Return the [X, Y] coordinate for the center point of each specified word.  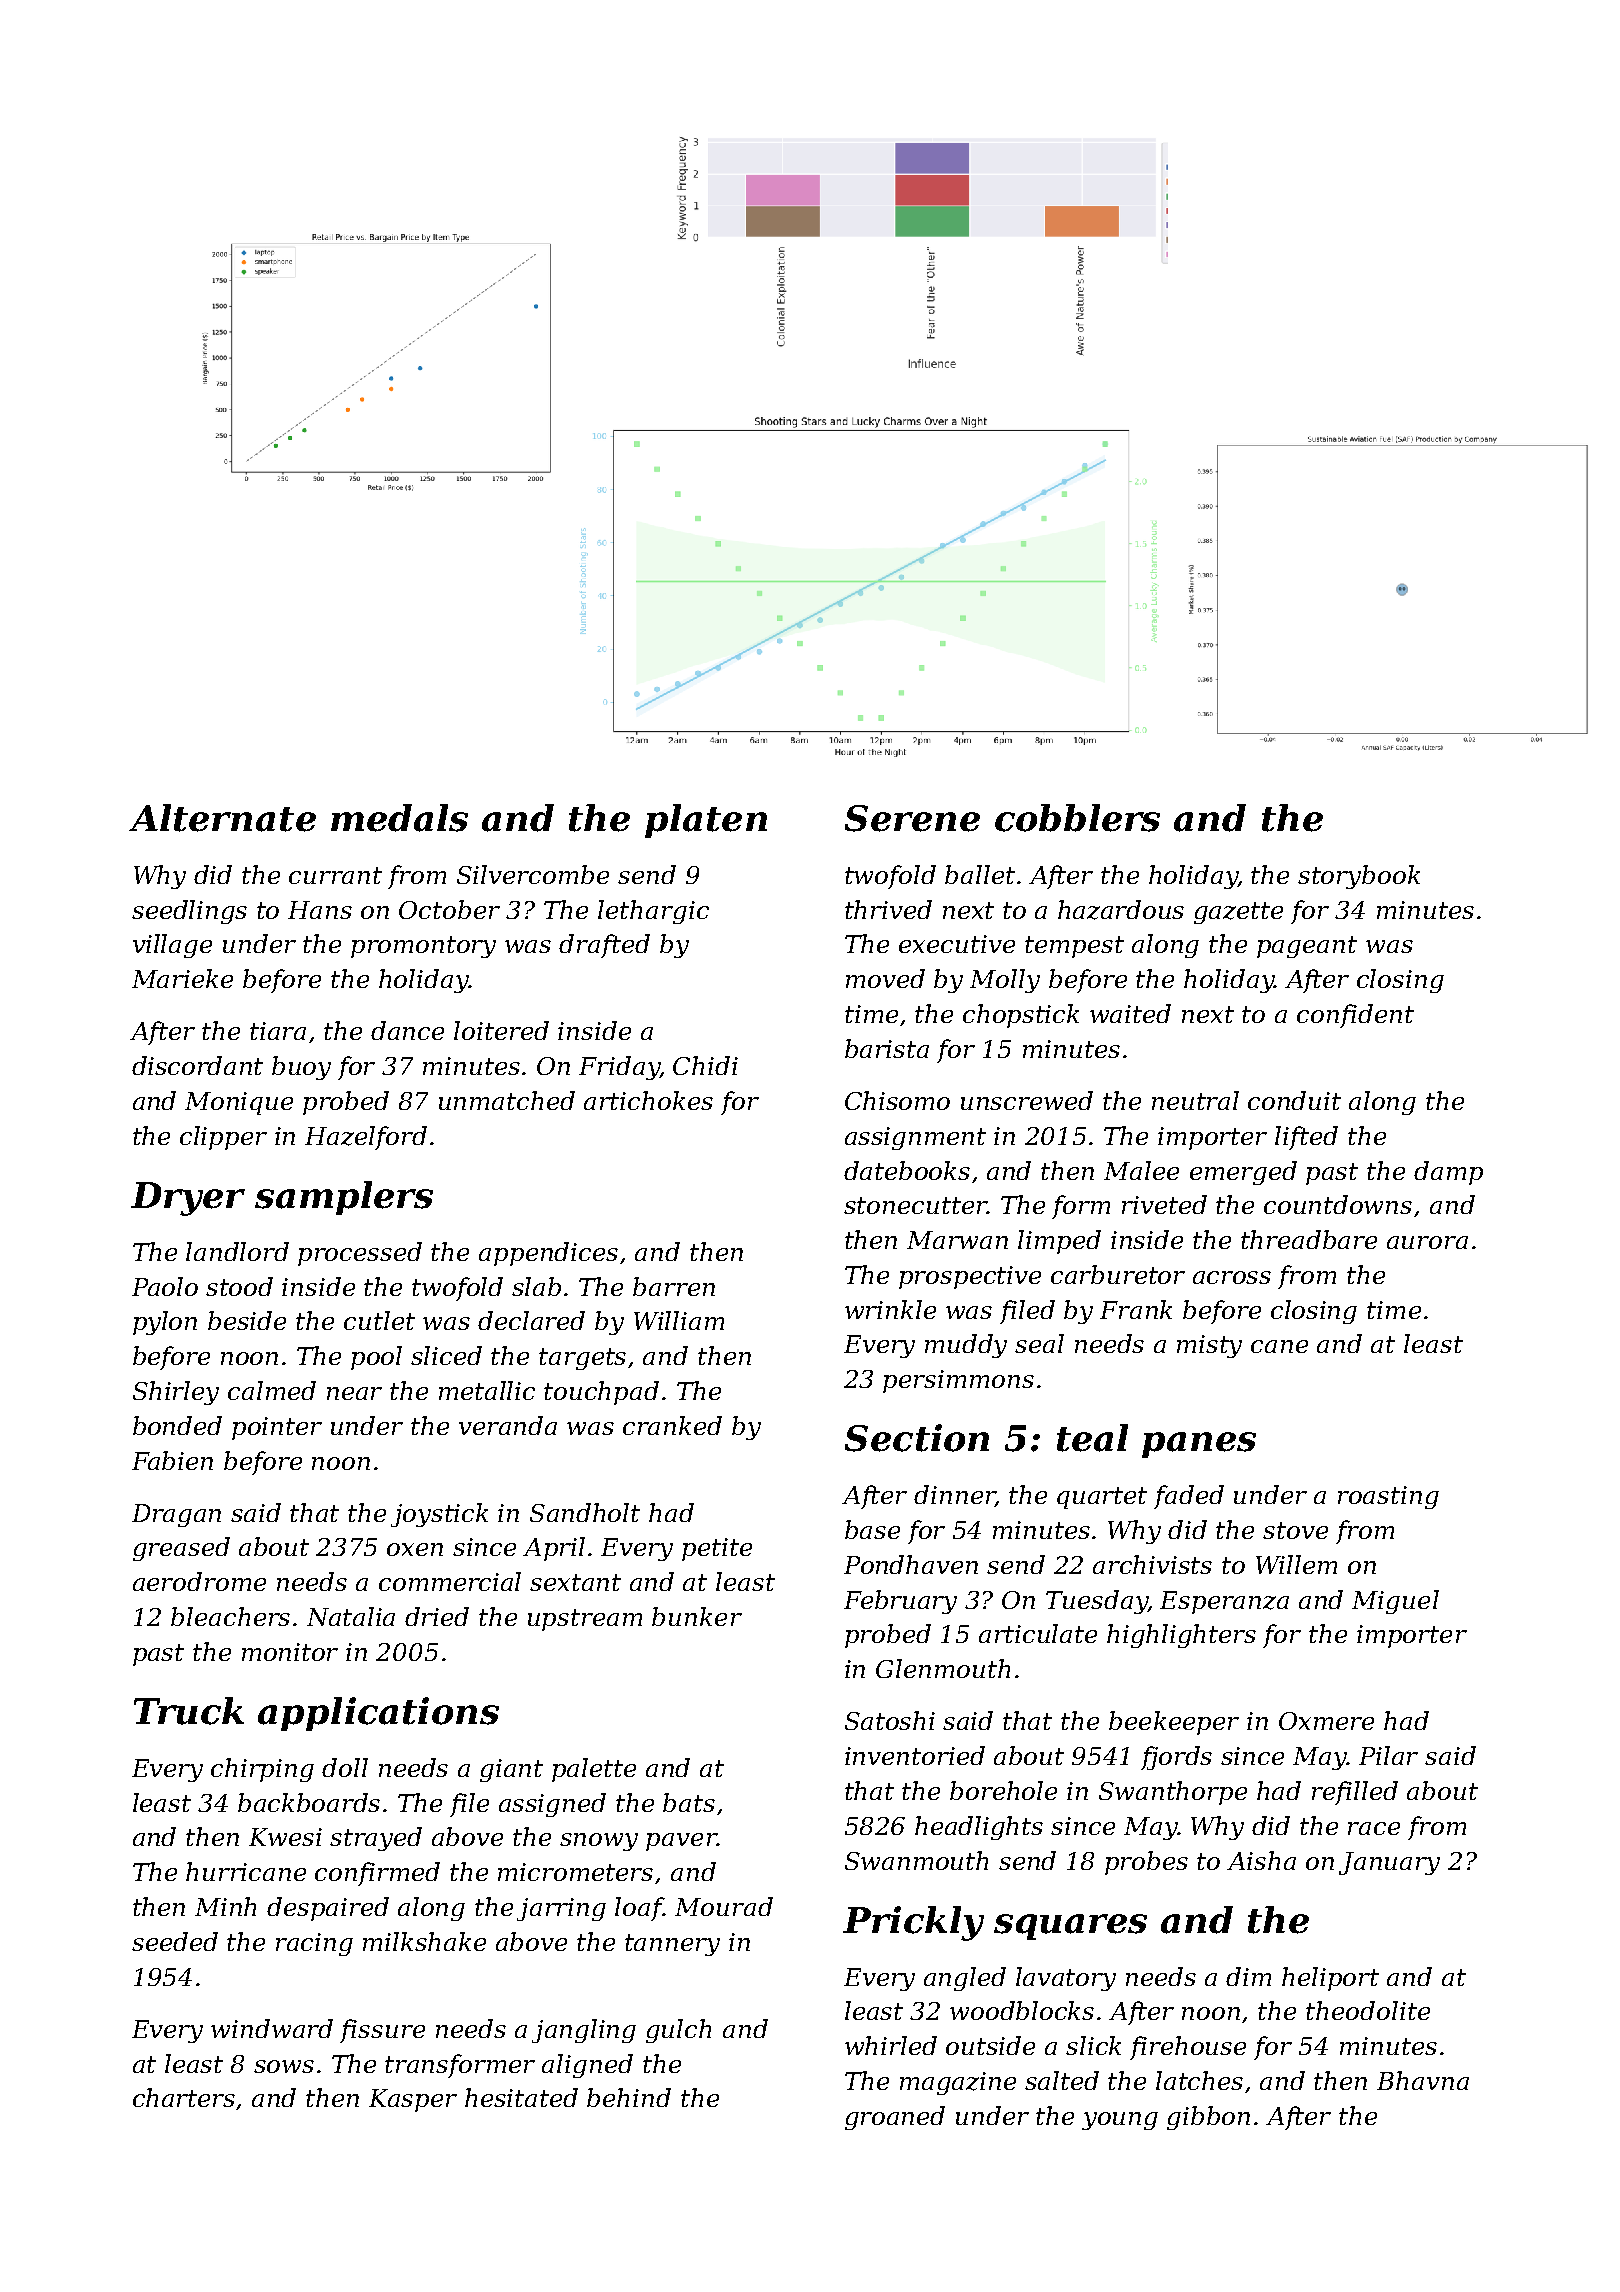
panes [1199, 1445]
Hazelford [366, 1138]
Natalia [351, 1616]
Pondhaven [911, 1564]
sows [284, 2066]
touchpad [601, 1393]
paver [681, 1842]
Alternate [222, 818]
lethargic [653, 912]
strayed [376, 1839]
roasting [1388, 1497]
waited [1130, 1013]
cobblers [1077, 818]
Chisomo [897, 1100]
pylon [165, 1323]
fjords [1176, 1758]
